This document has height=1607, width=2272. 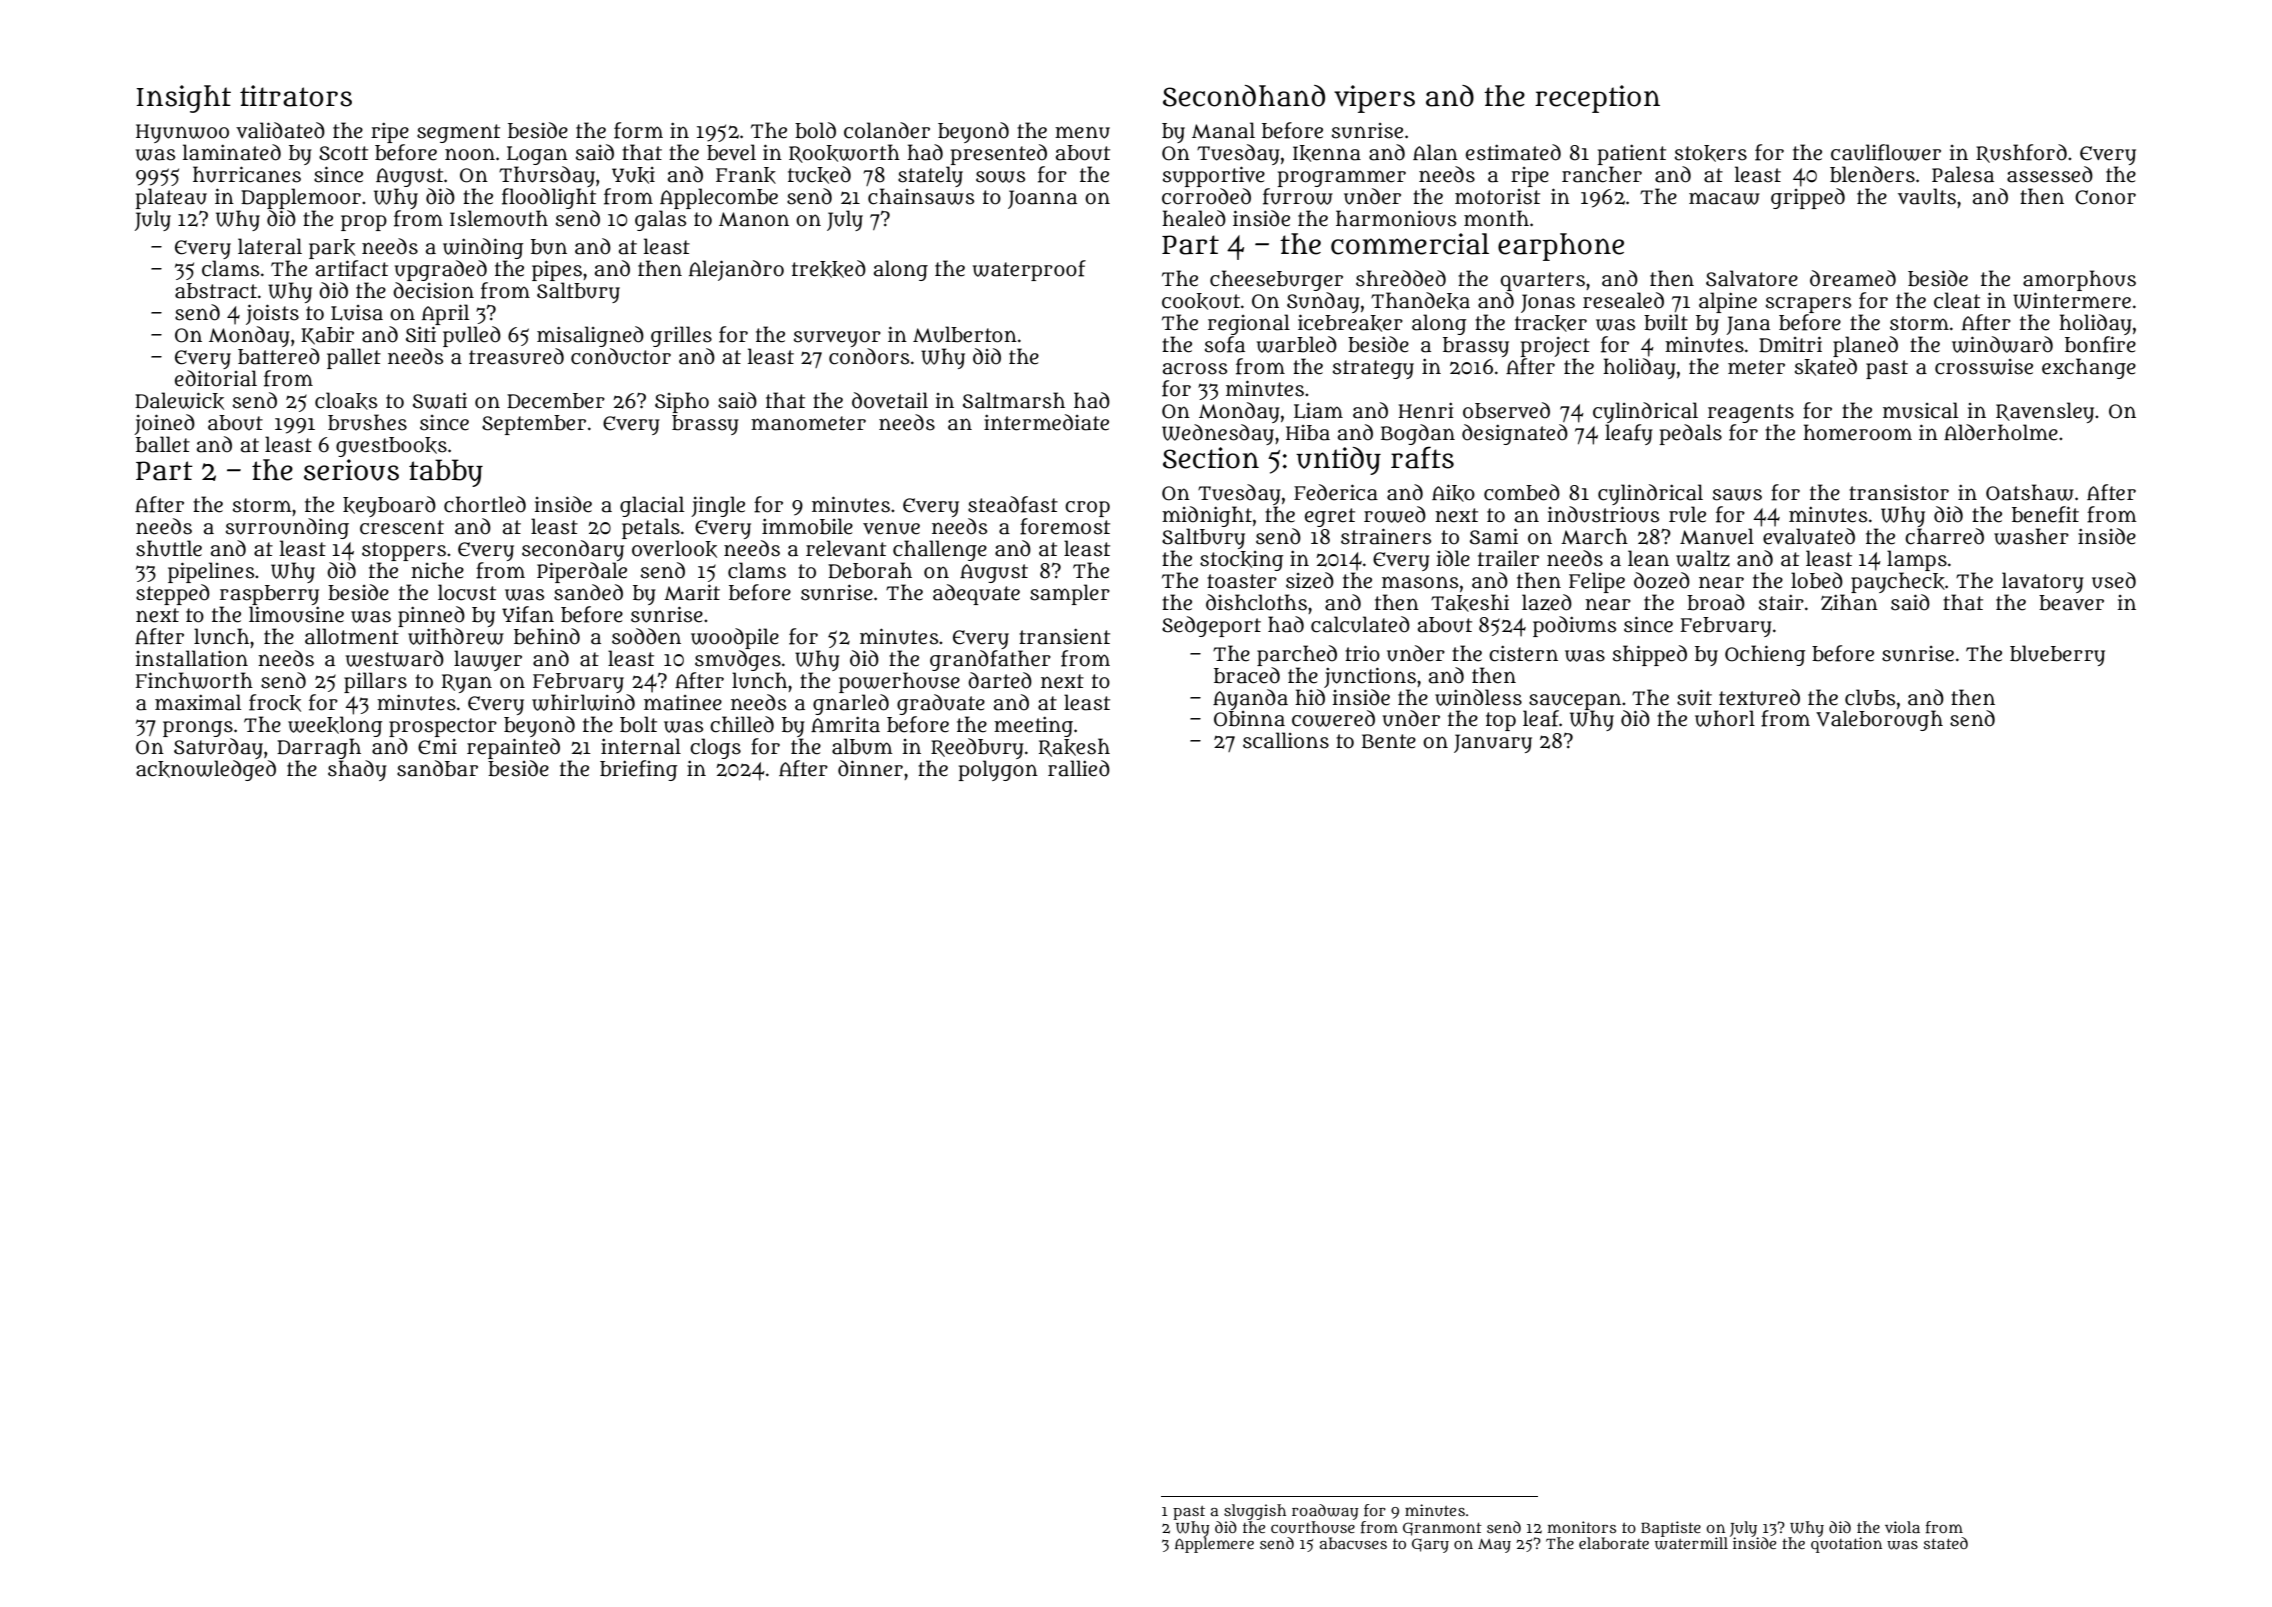 What do you see at coordinates (1241, 561) in the document?
I see `stocking` at bounding box center [1241, 561].
